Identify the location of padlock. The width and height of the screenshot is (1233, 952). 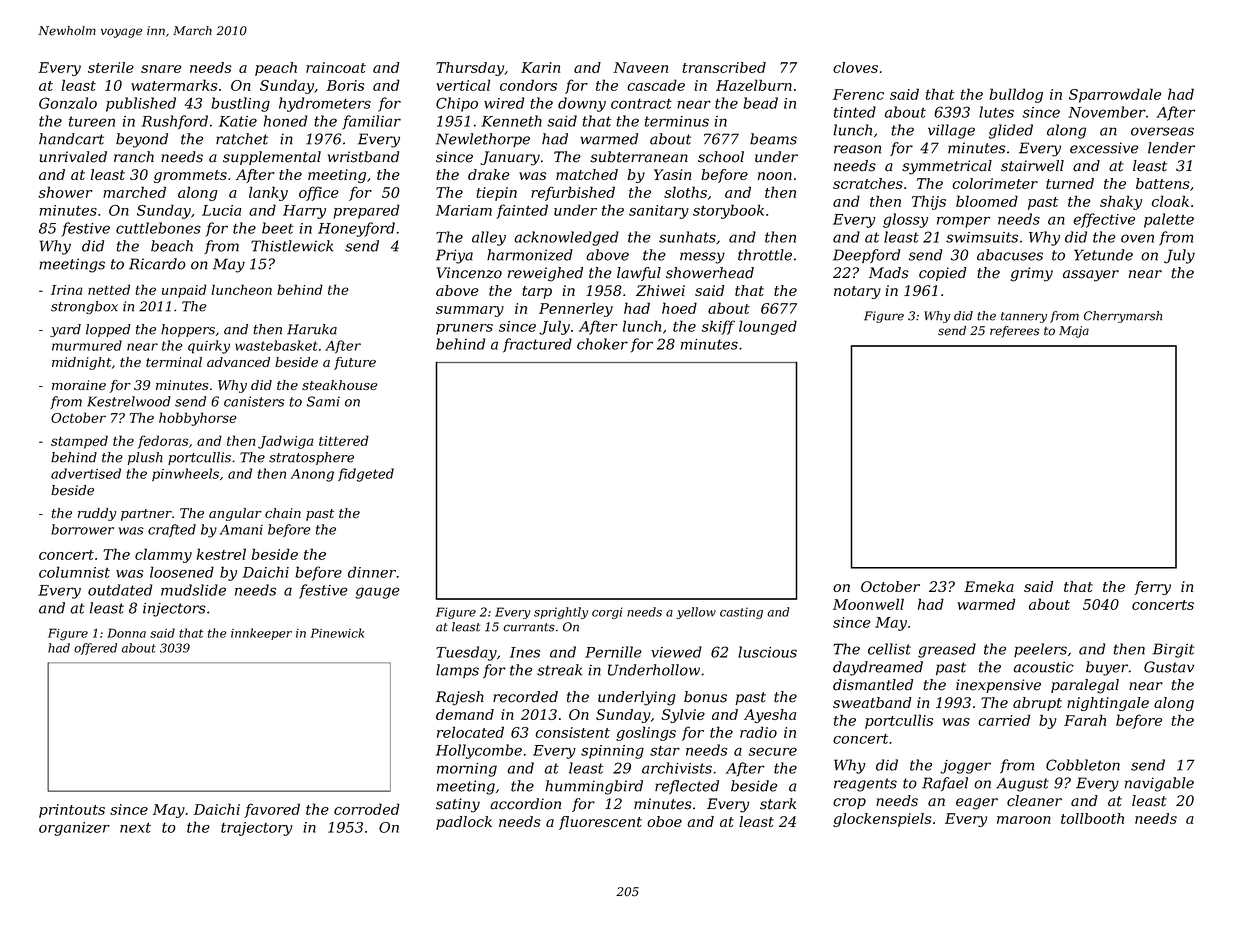
(464, 823).
